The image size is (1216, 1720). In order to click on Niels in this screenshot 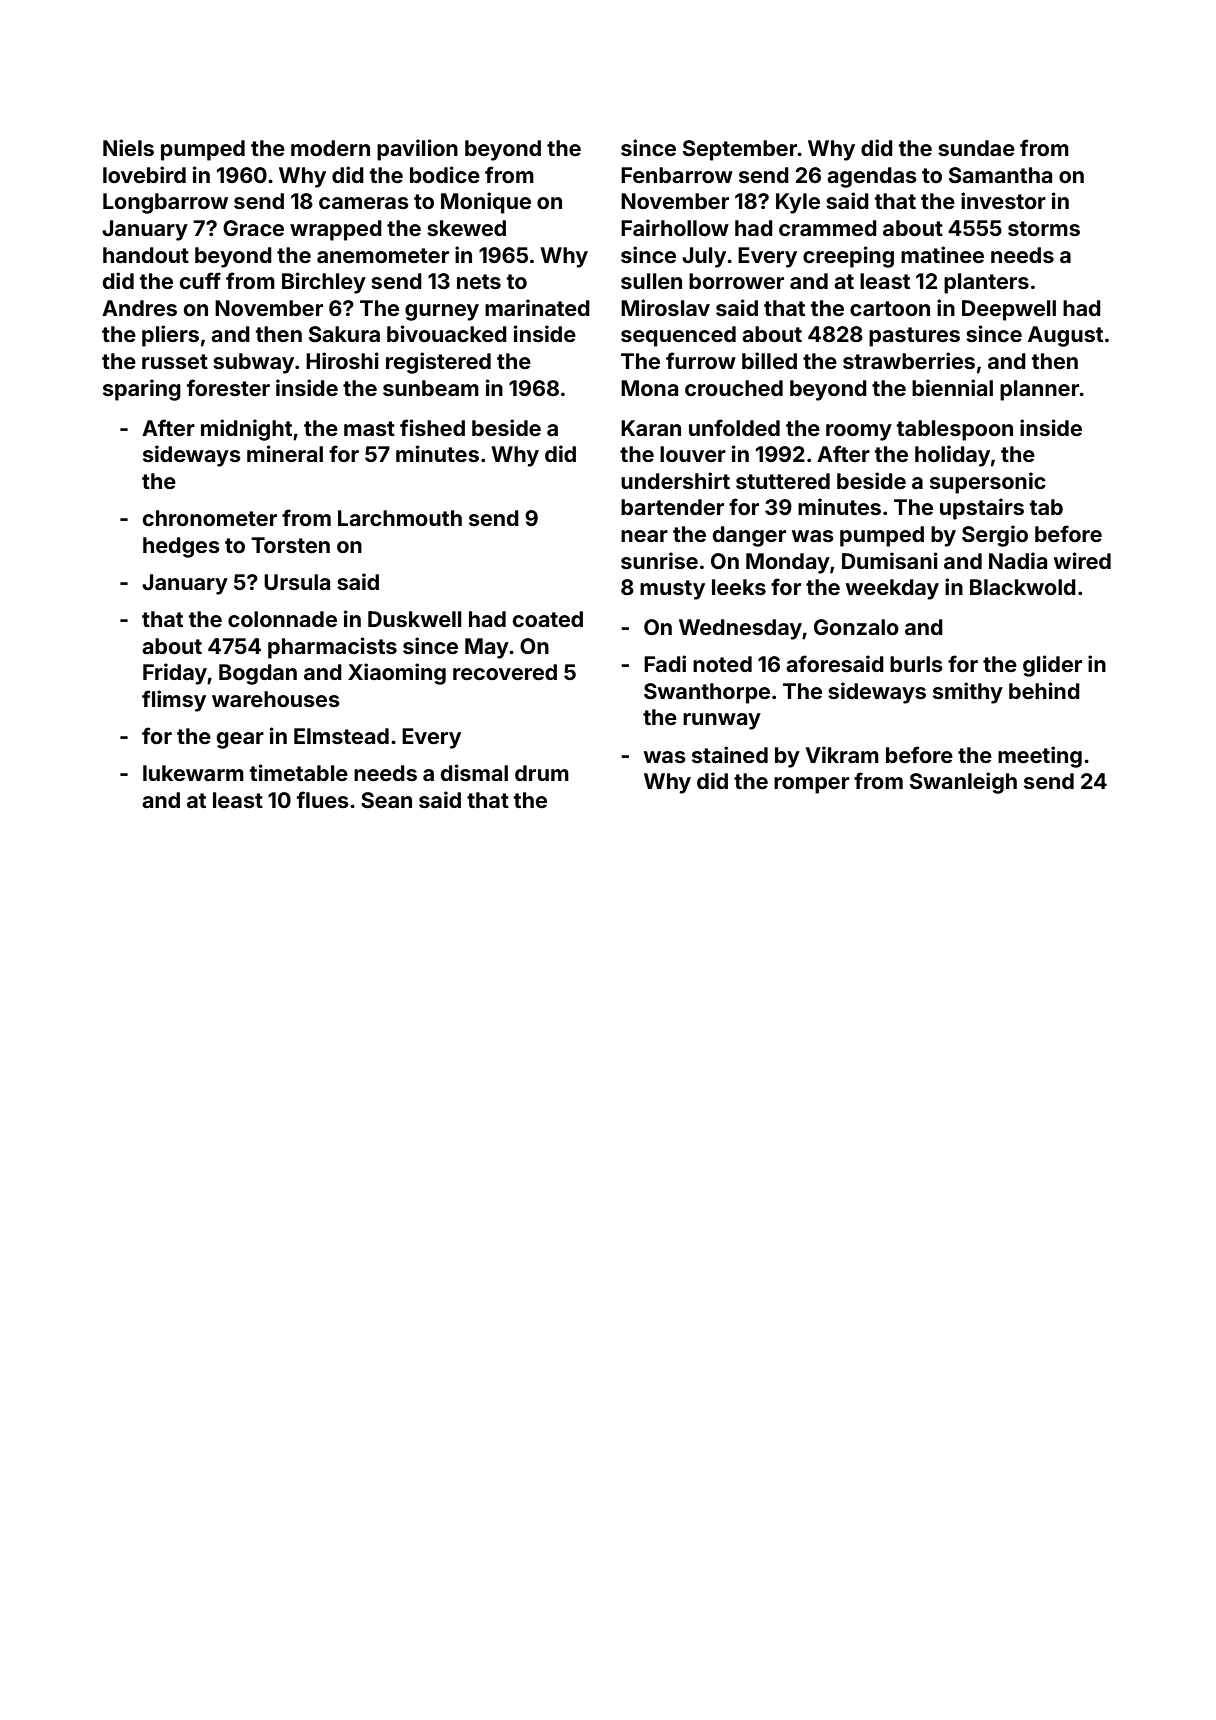, I will do `click(128, 147)`.
